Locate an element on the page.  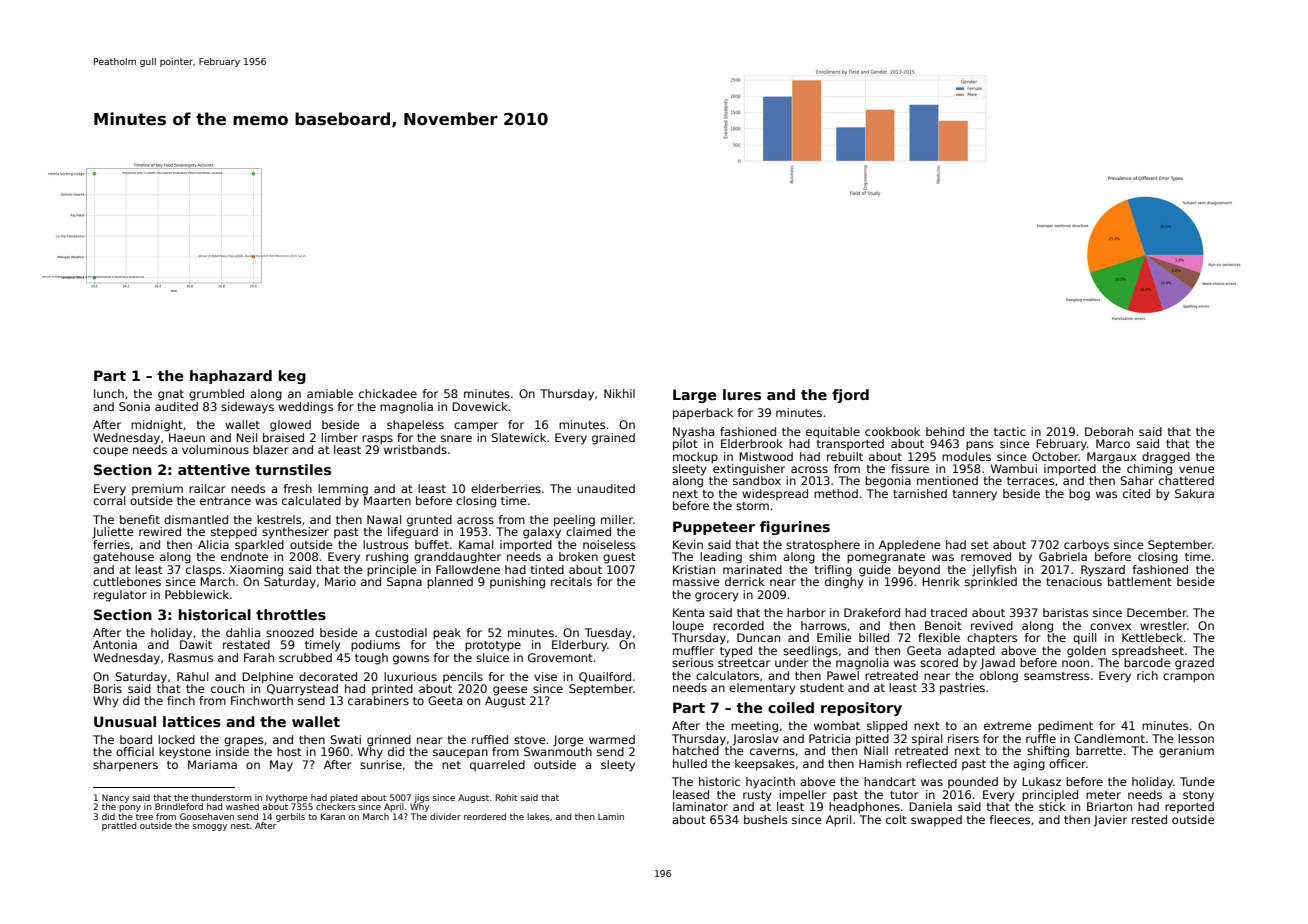
sluice is located at coordinates (492, 657).
